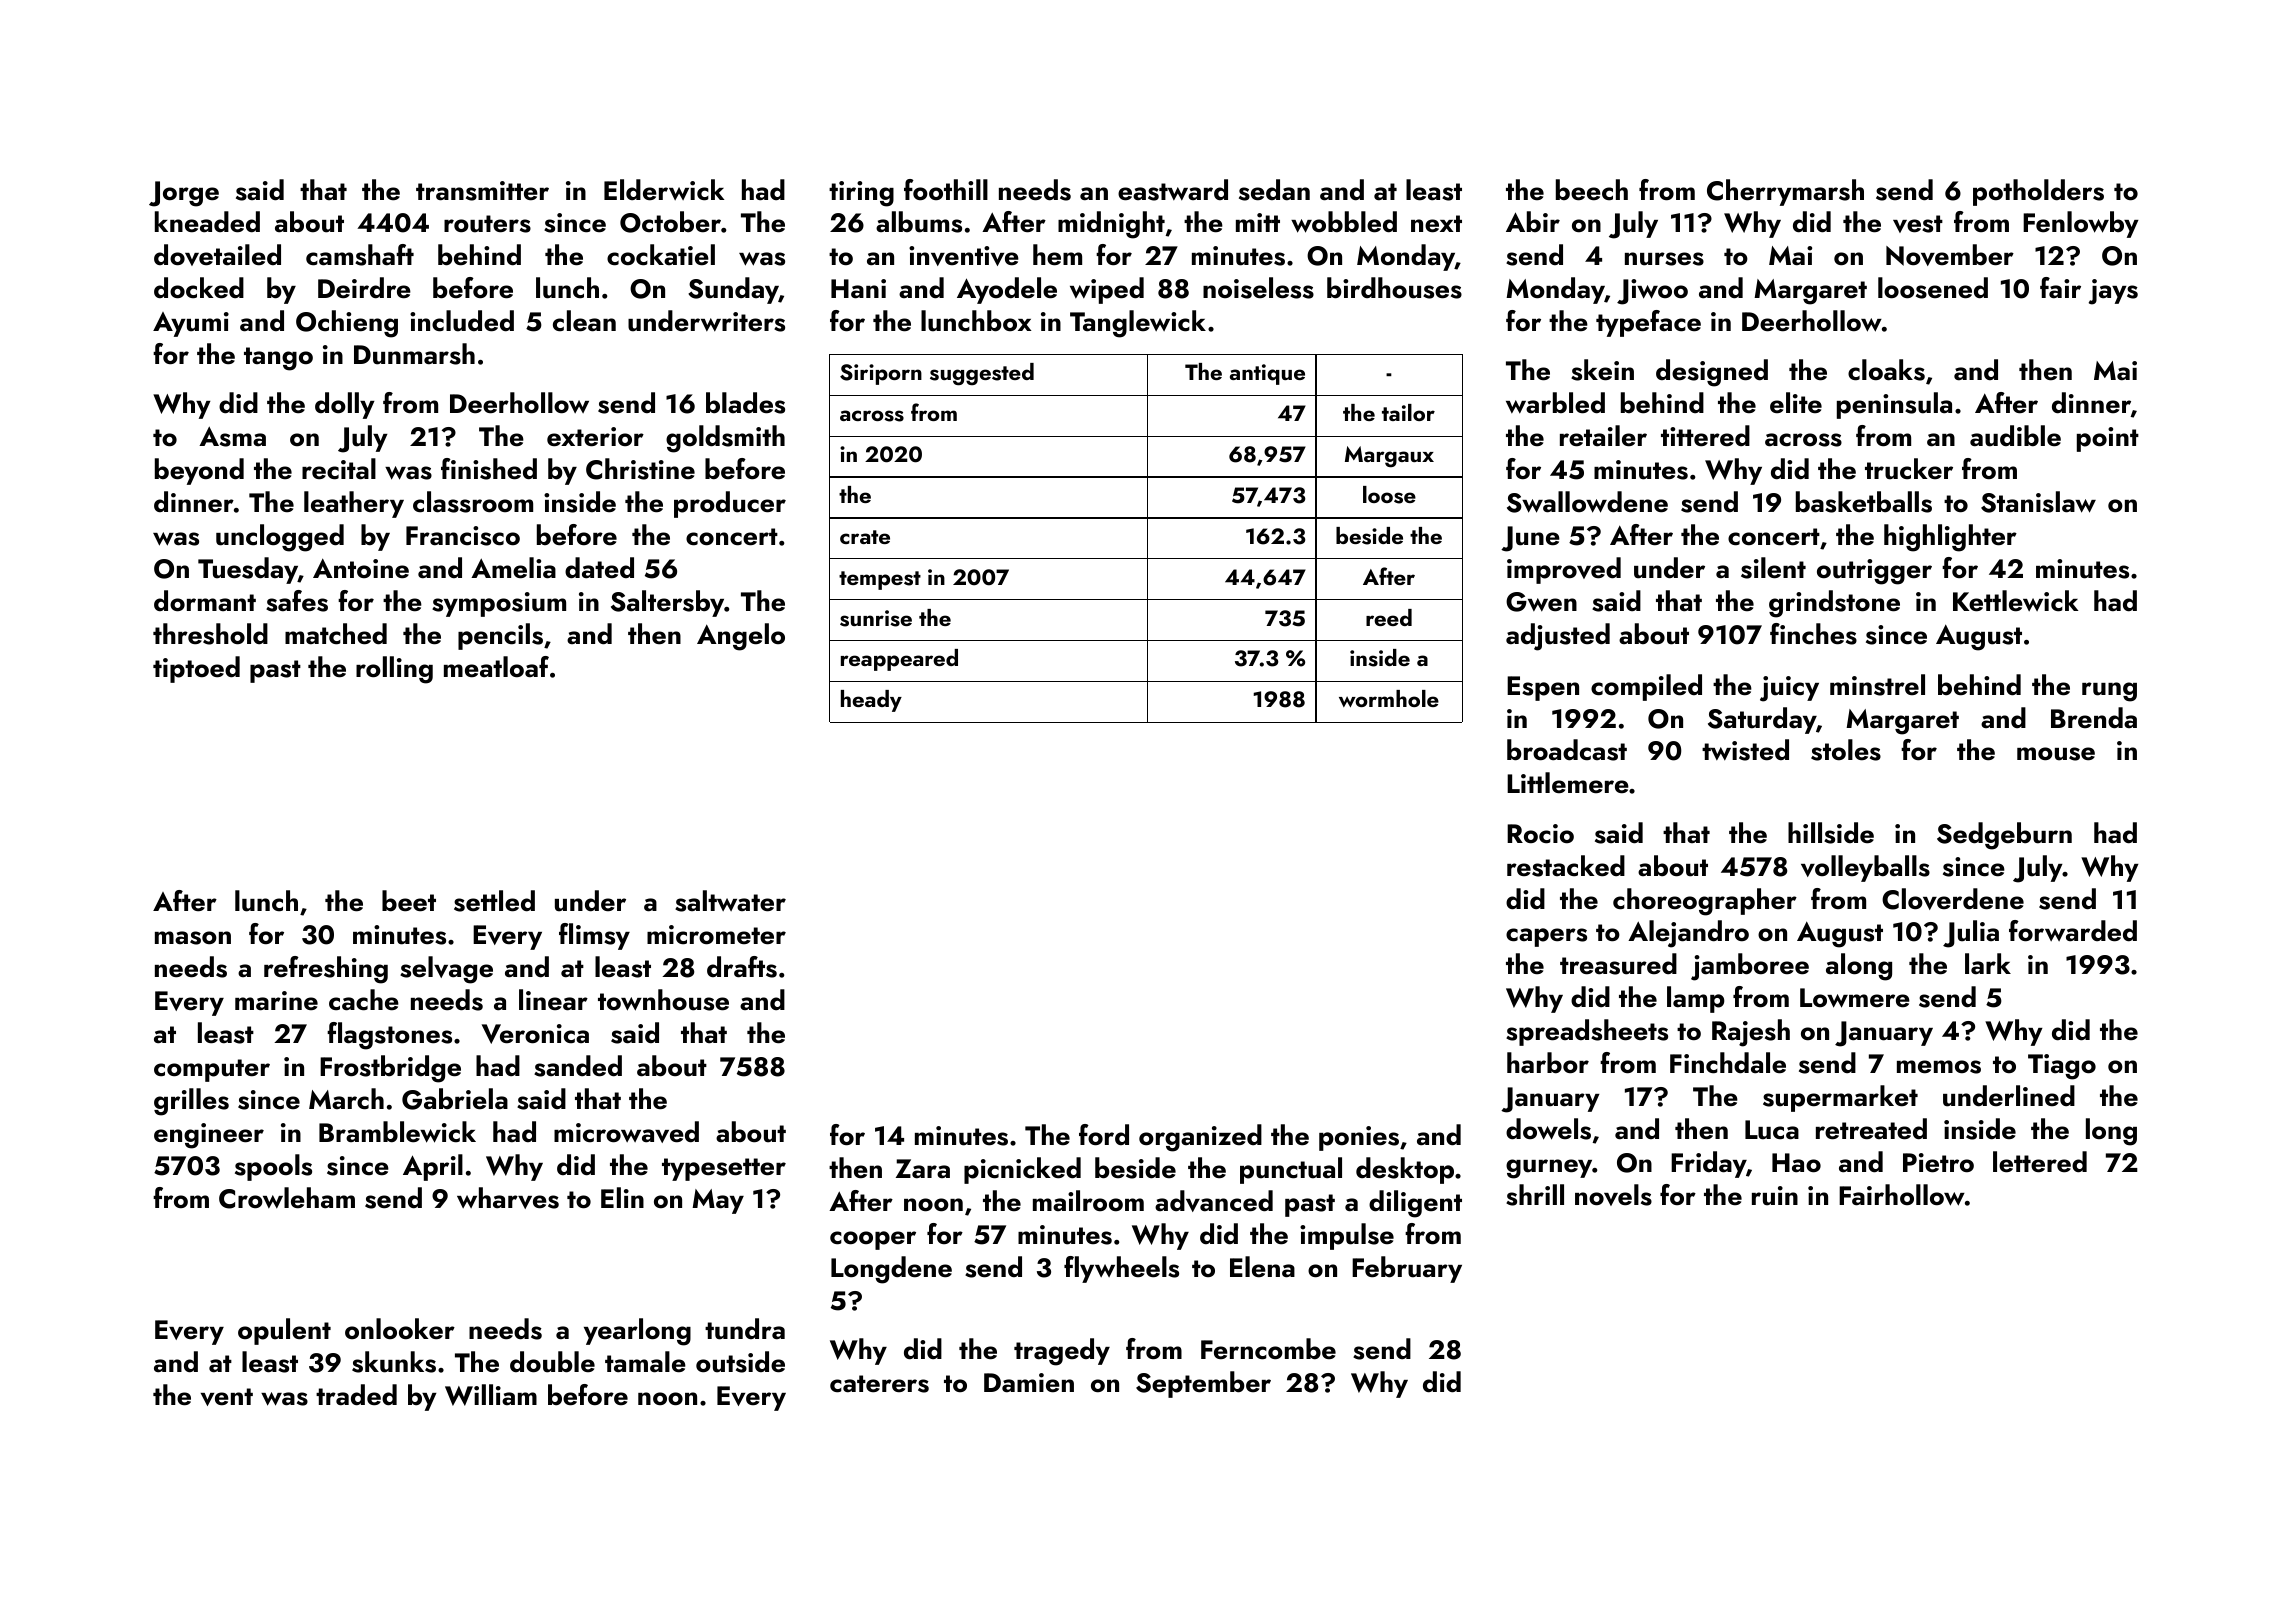 Image resolution: width=2292 pixels, height=1620 pixels. Describe the element at coordinates (462, 321) in the document. I see `included` at that location.
